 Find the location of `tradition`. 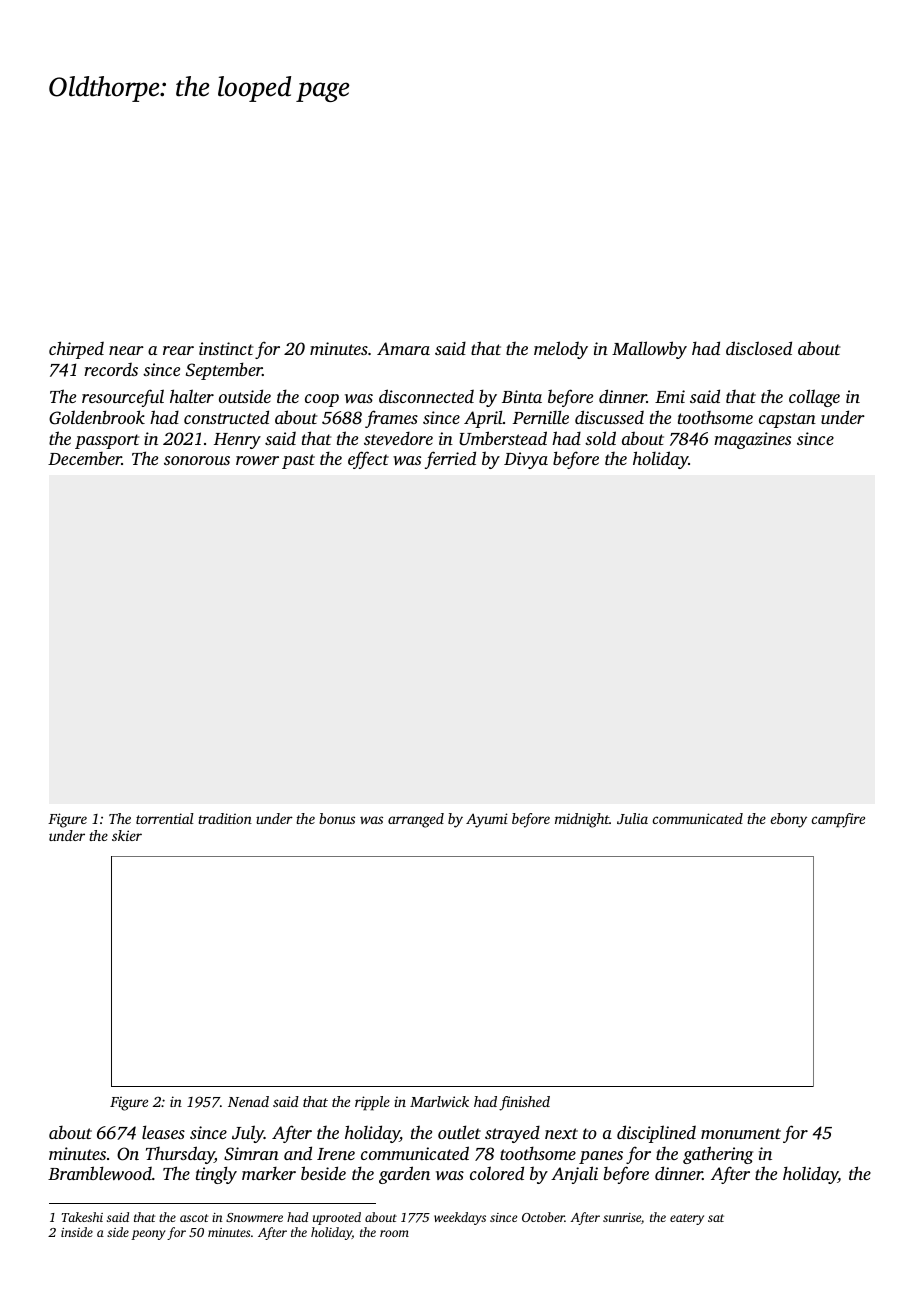

tradition is located at coordinates (225, 818).
